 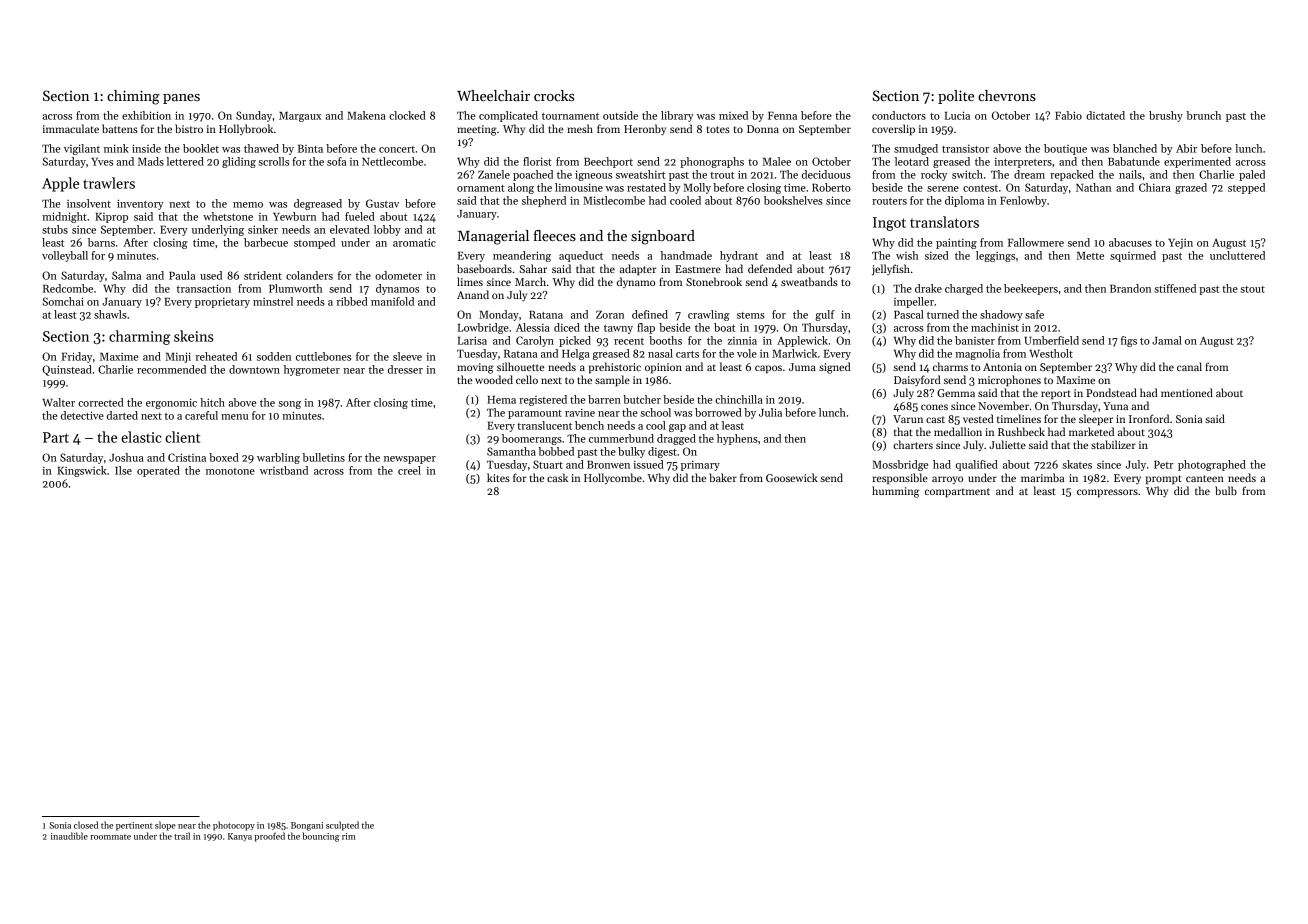 What do you see at coordinates (239, 162) in the document?
I see `gliding` at bounding box center [239, 162].
